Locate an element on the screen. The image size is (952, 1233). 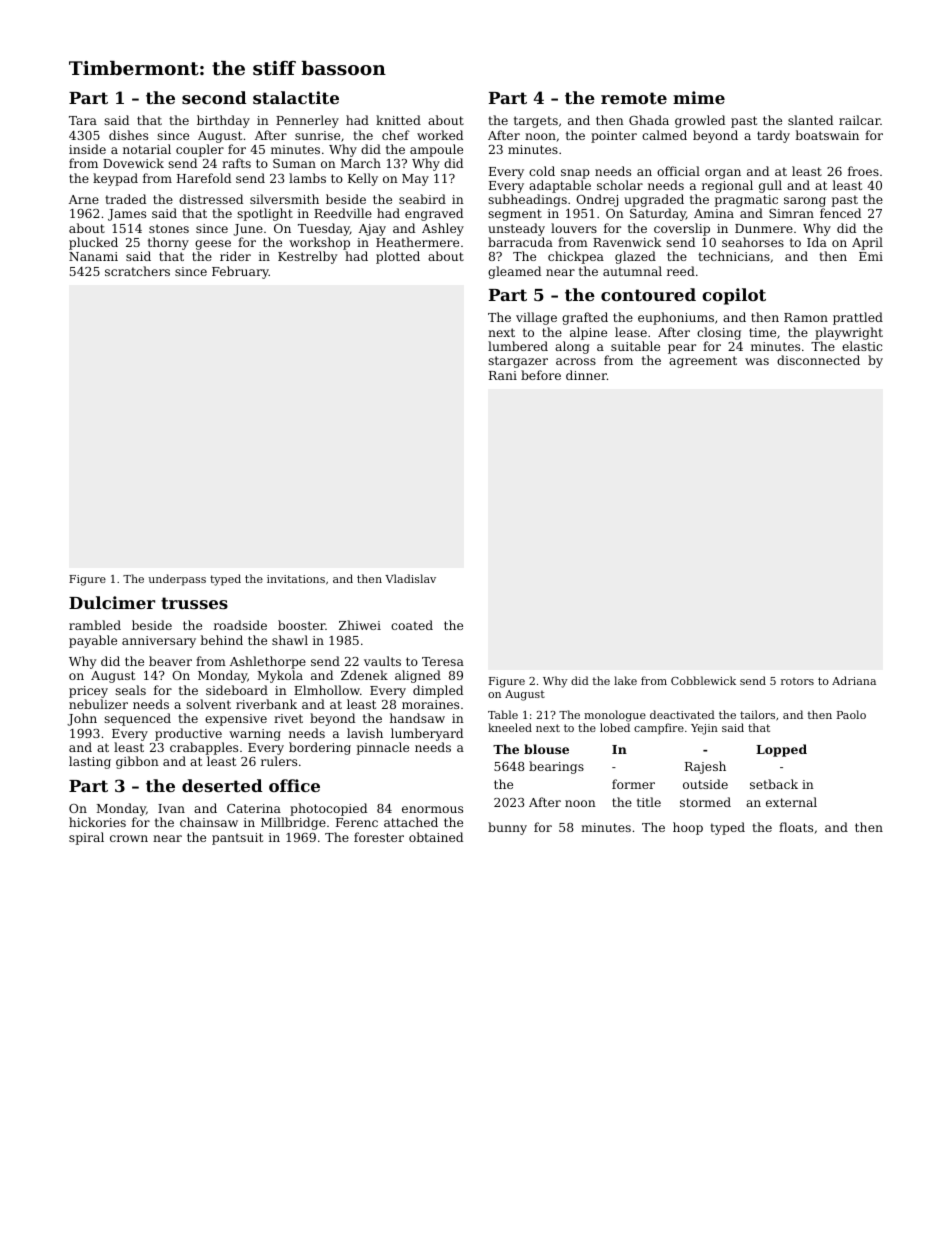
Tara is located at coordinates (83, 120).
